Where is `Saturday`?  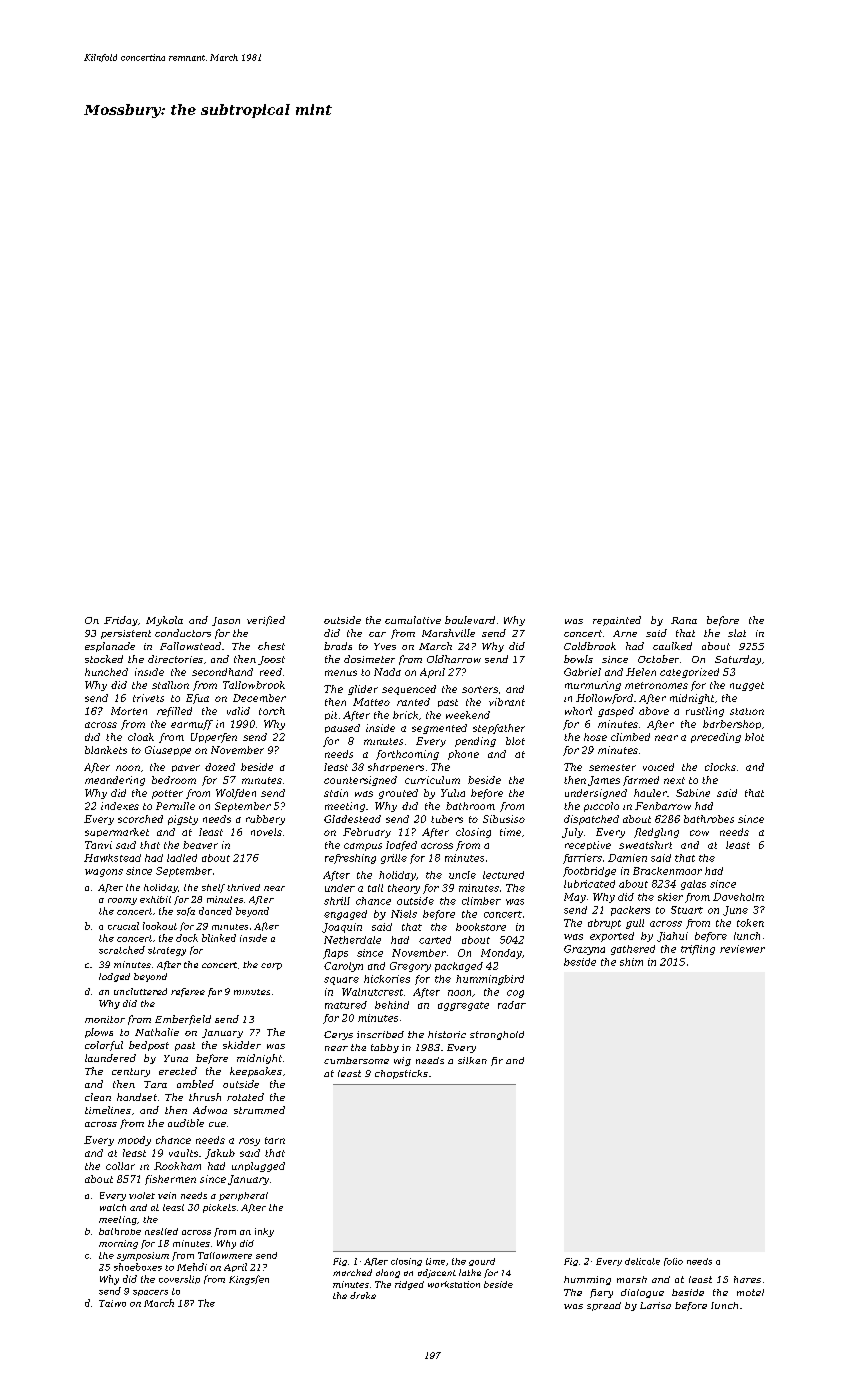
Saturday is located at coordinates (738, 660).
